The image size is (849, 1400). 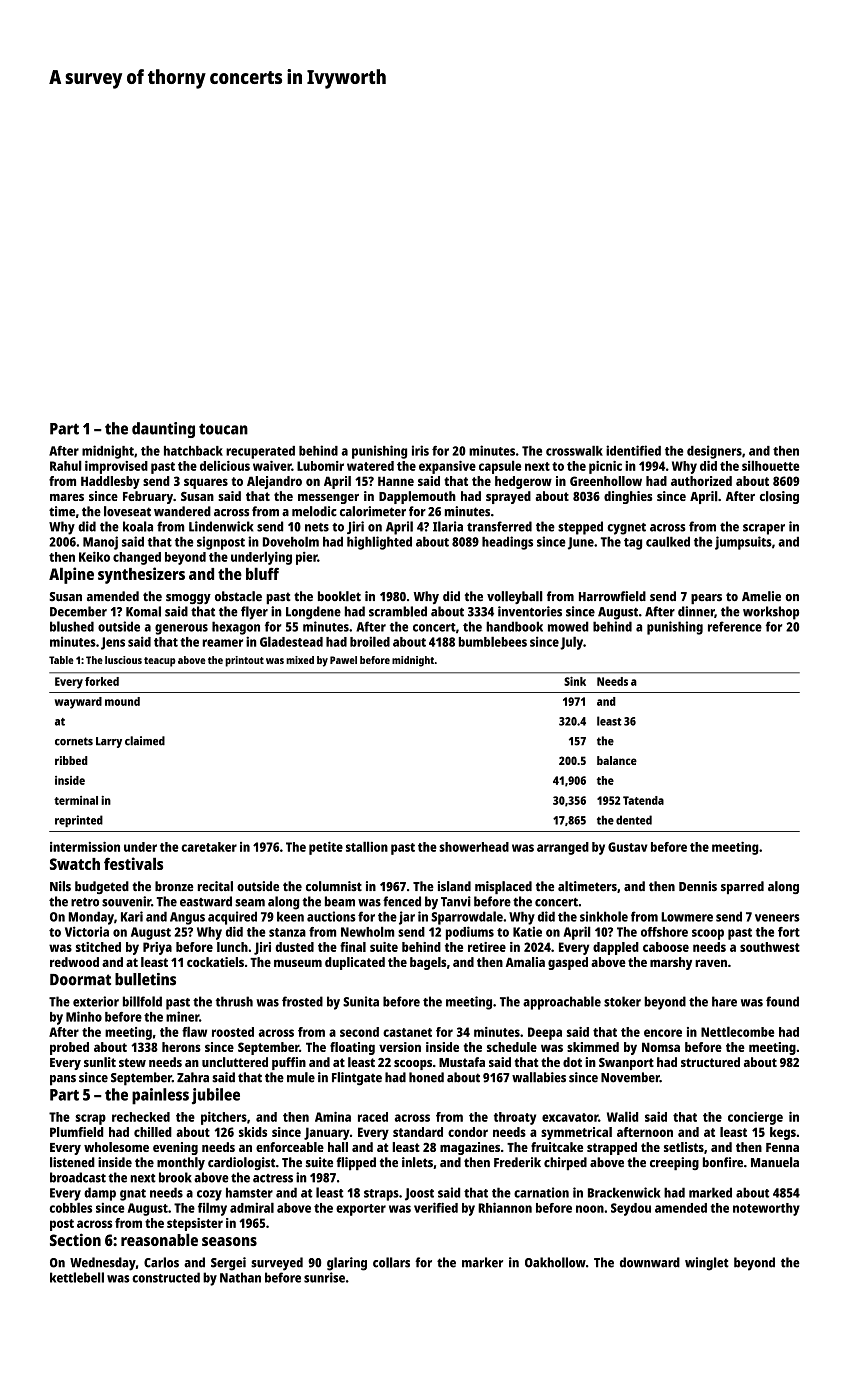 What do you see at coordinates (487, 947) in the screenshot?
I see `retiree` at bounding box center [487, 947].
